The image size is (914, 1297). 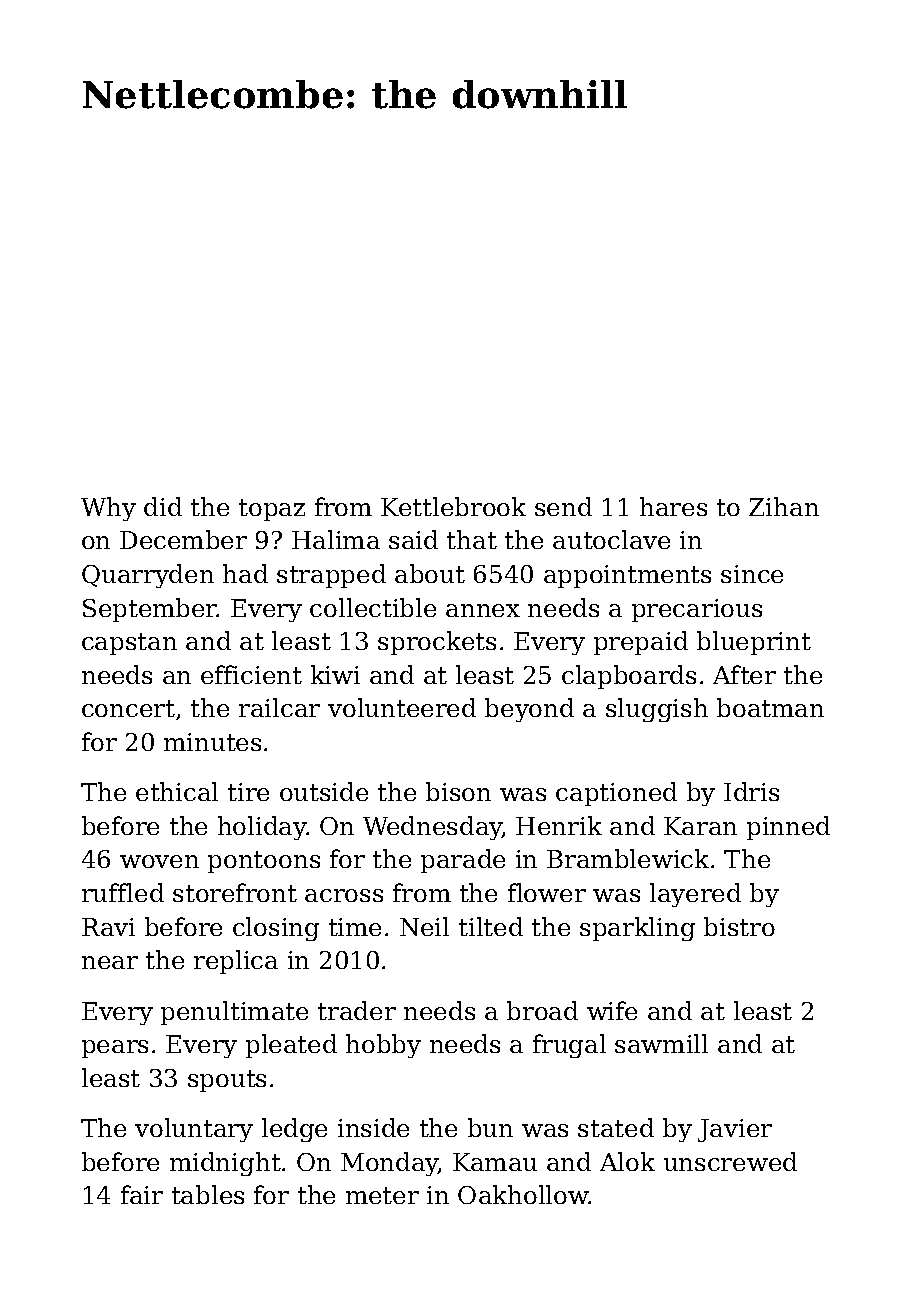 What do you see at coordinates (357, 1010) in the page?
I see `trader` at bounding box center [357, 1010].
